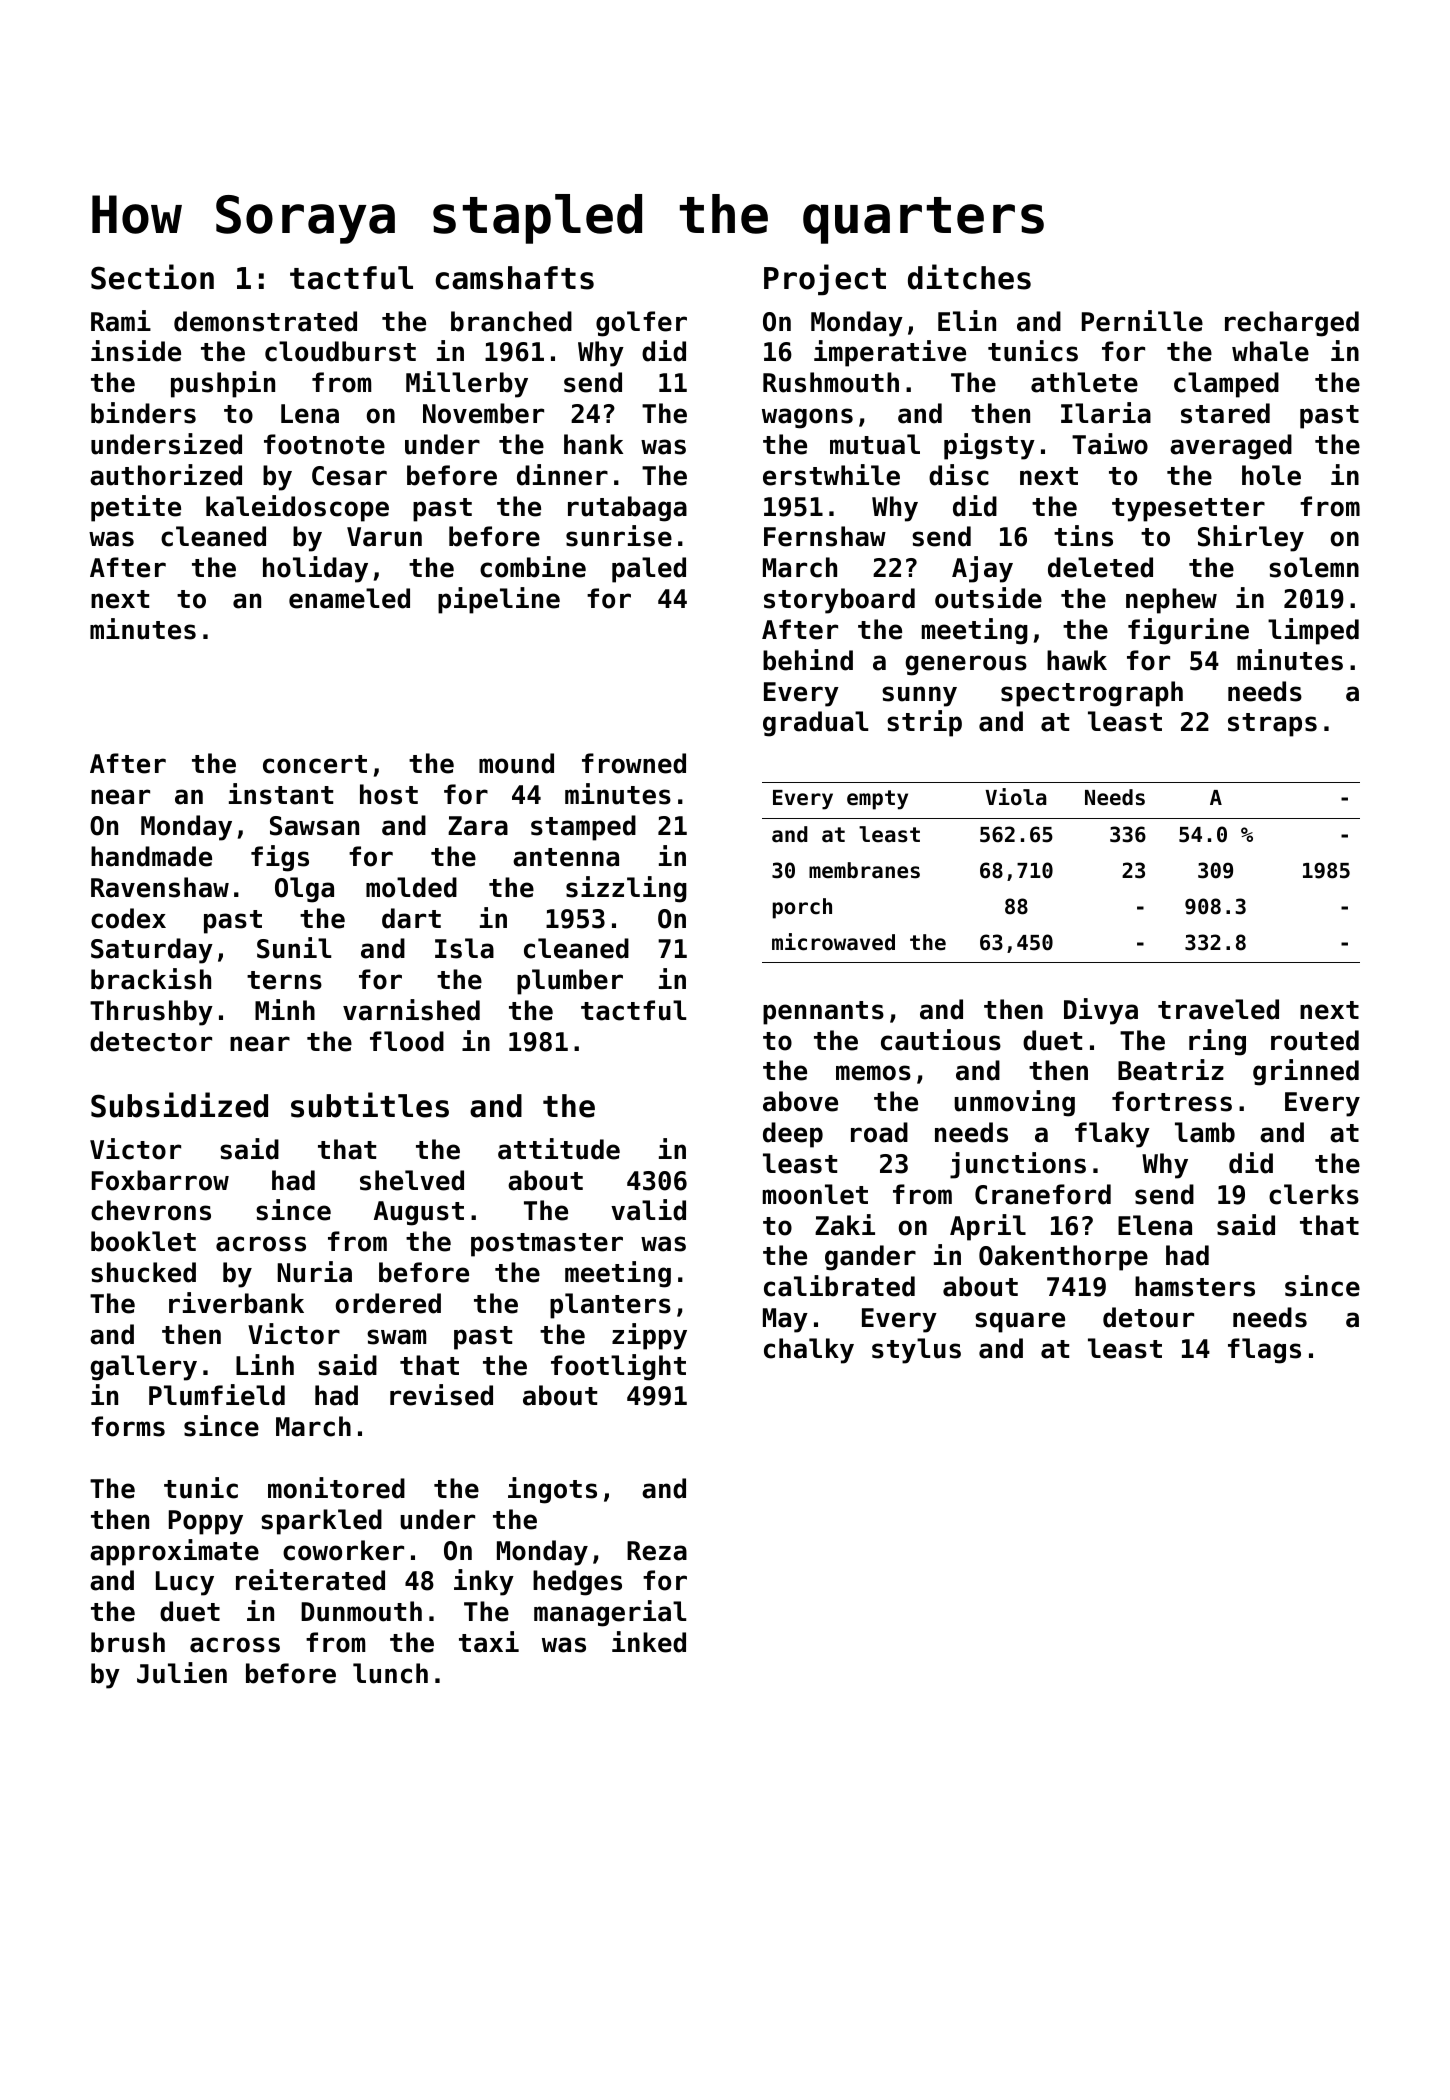 This document has height=2100, width=1450. Describe the element at coordinates (1112, 1135) in the document. I see `flaky` at that location.
